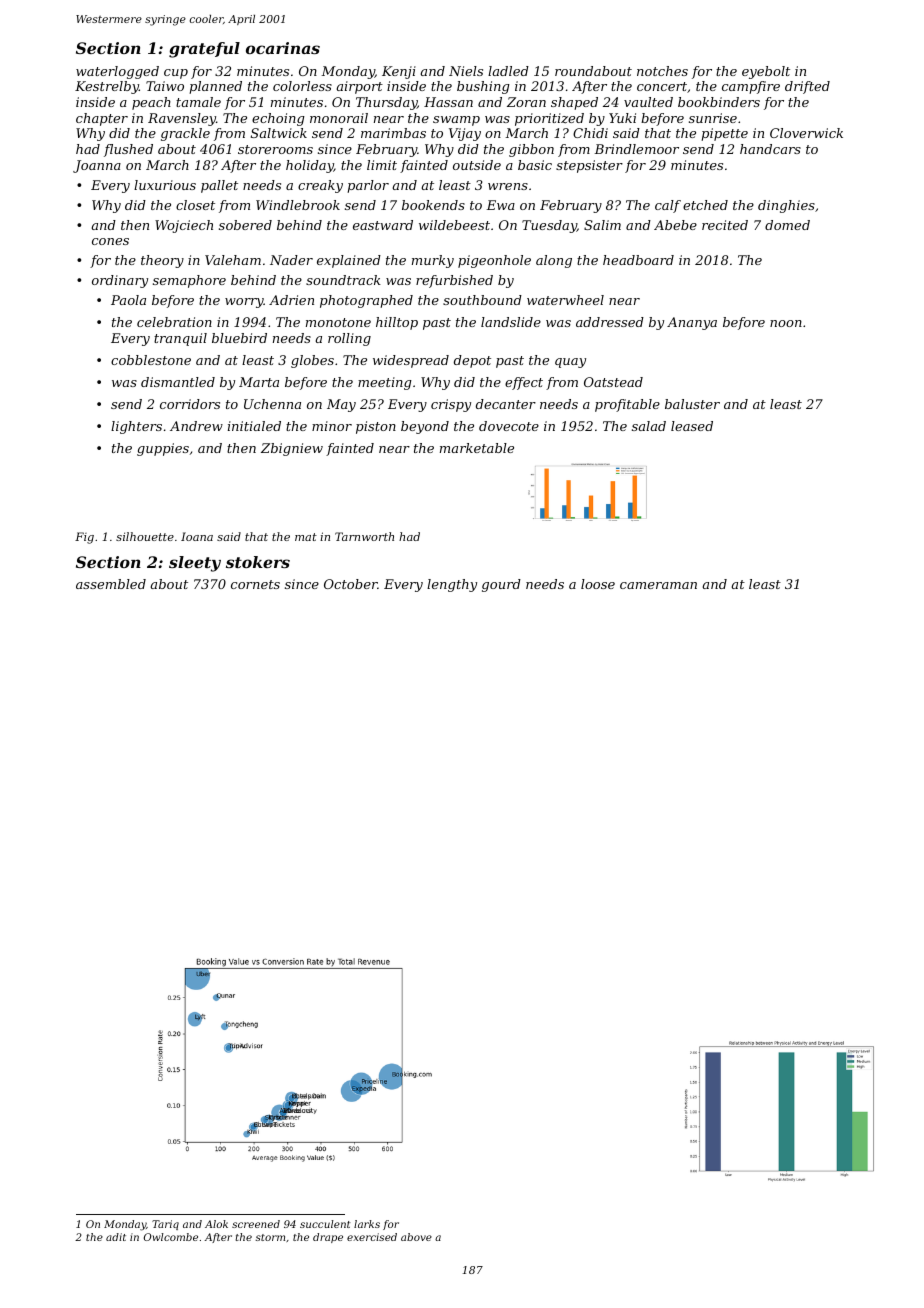  Describe the element at coordinates (176, 74) in the screenshot. I see `cup` at that location.
